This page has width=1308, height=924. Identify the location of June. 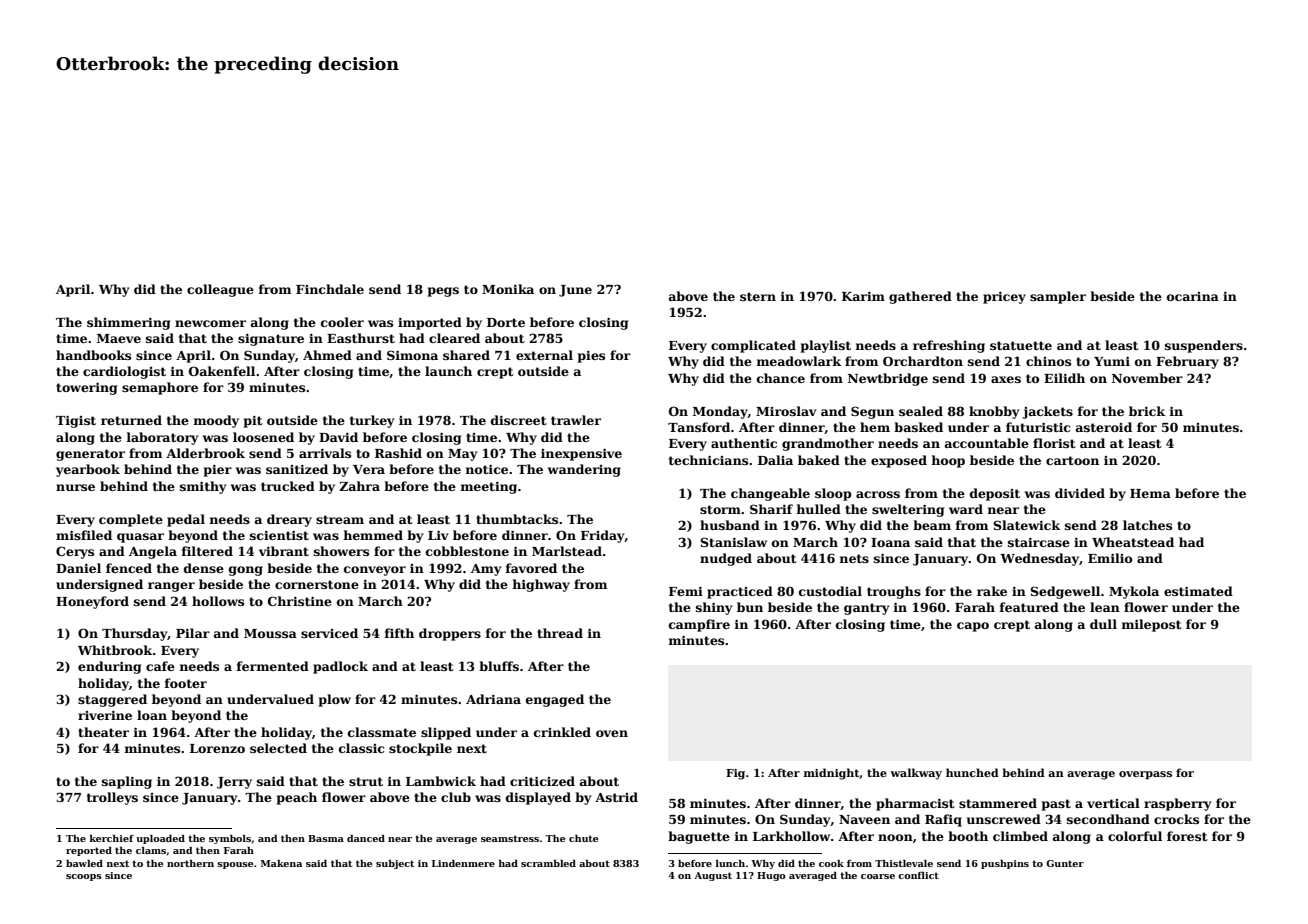
(575, 291).
